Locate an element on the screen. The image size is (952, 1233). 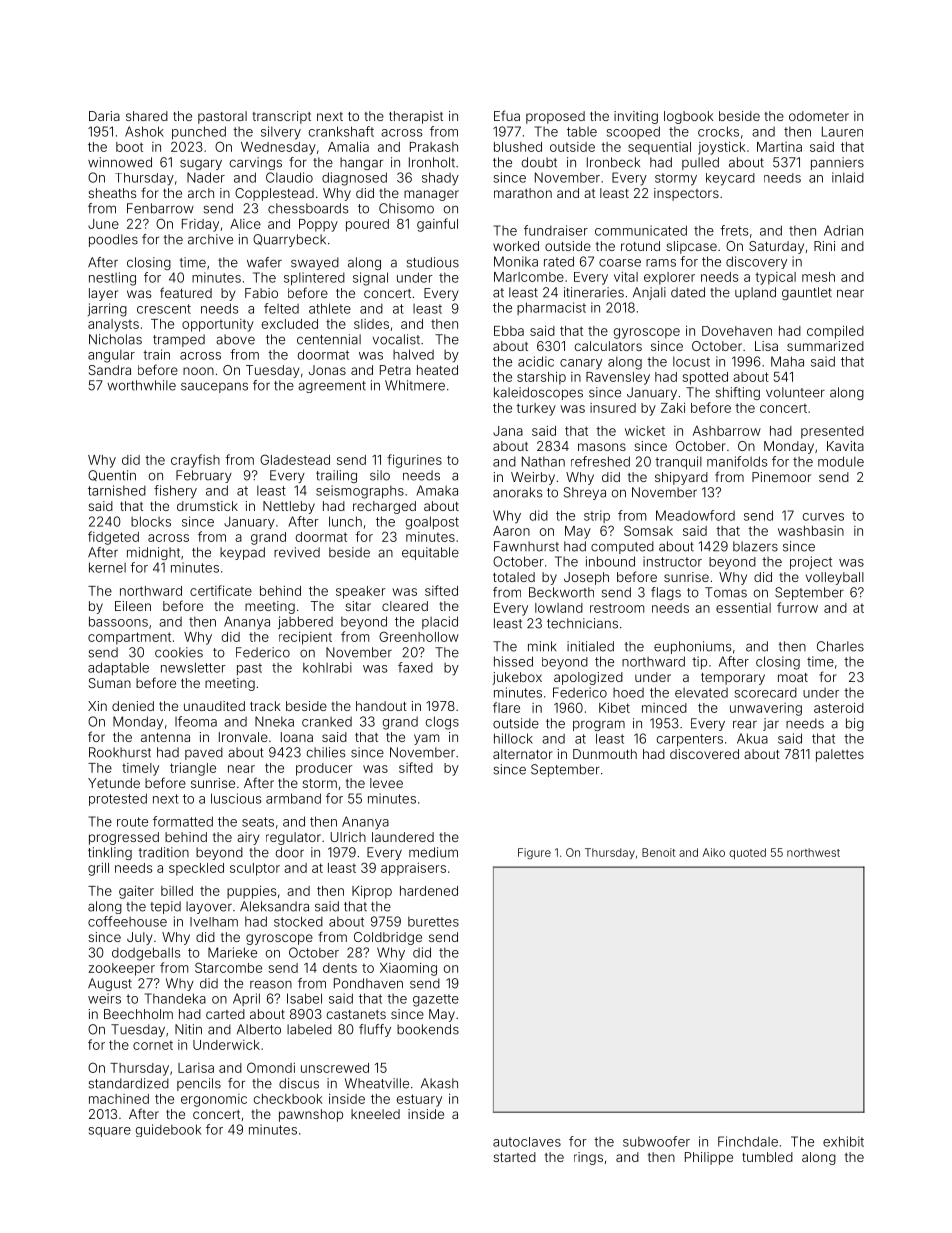
transcript is located at coordinates (281, 117).
